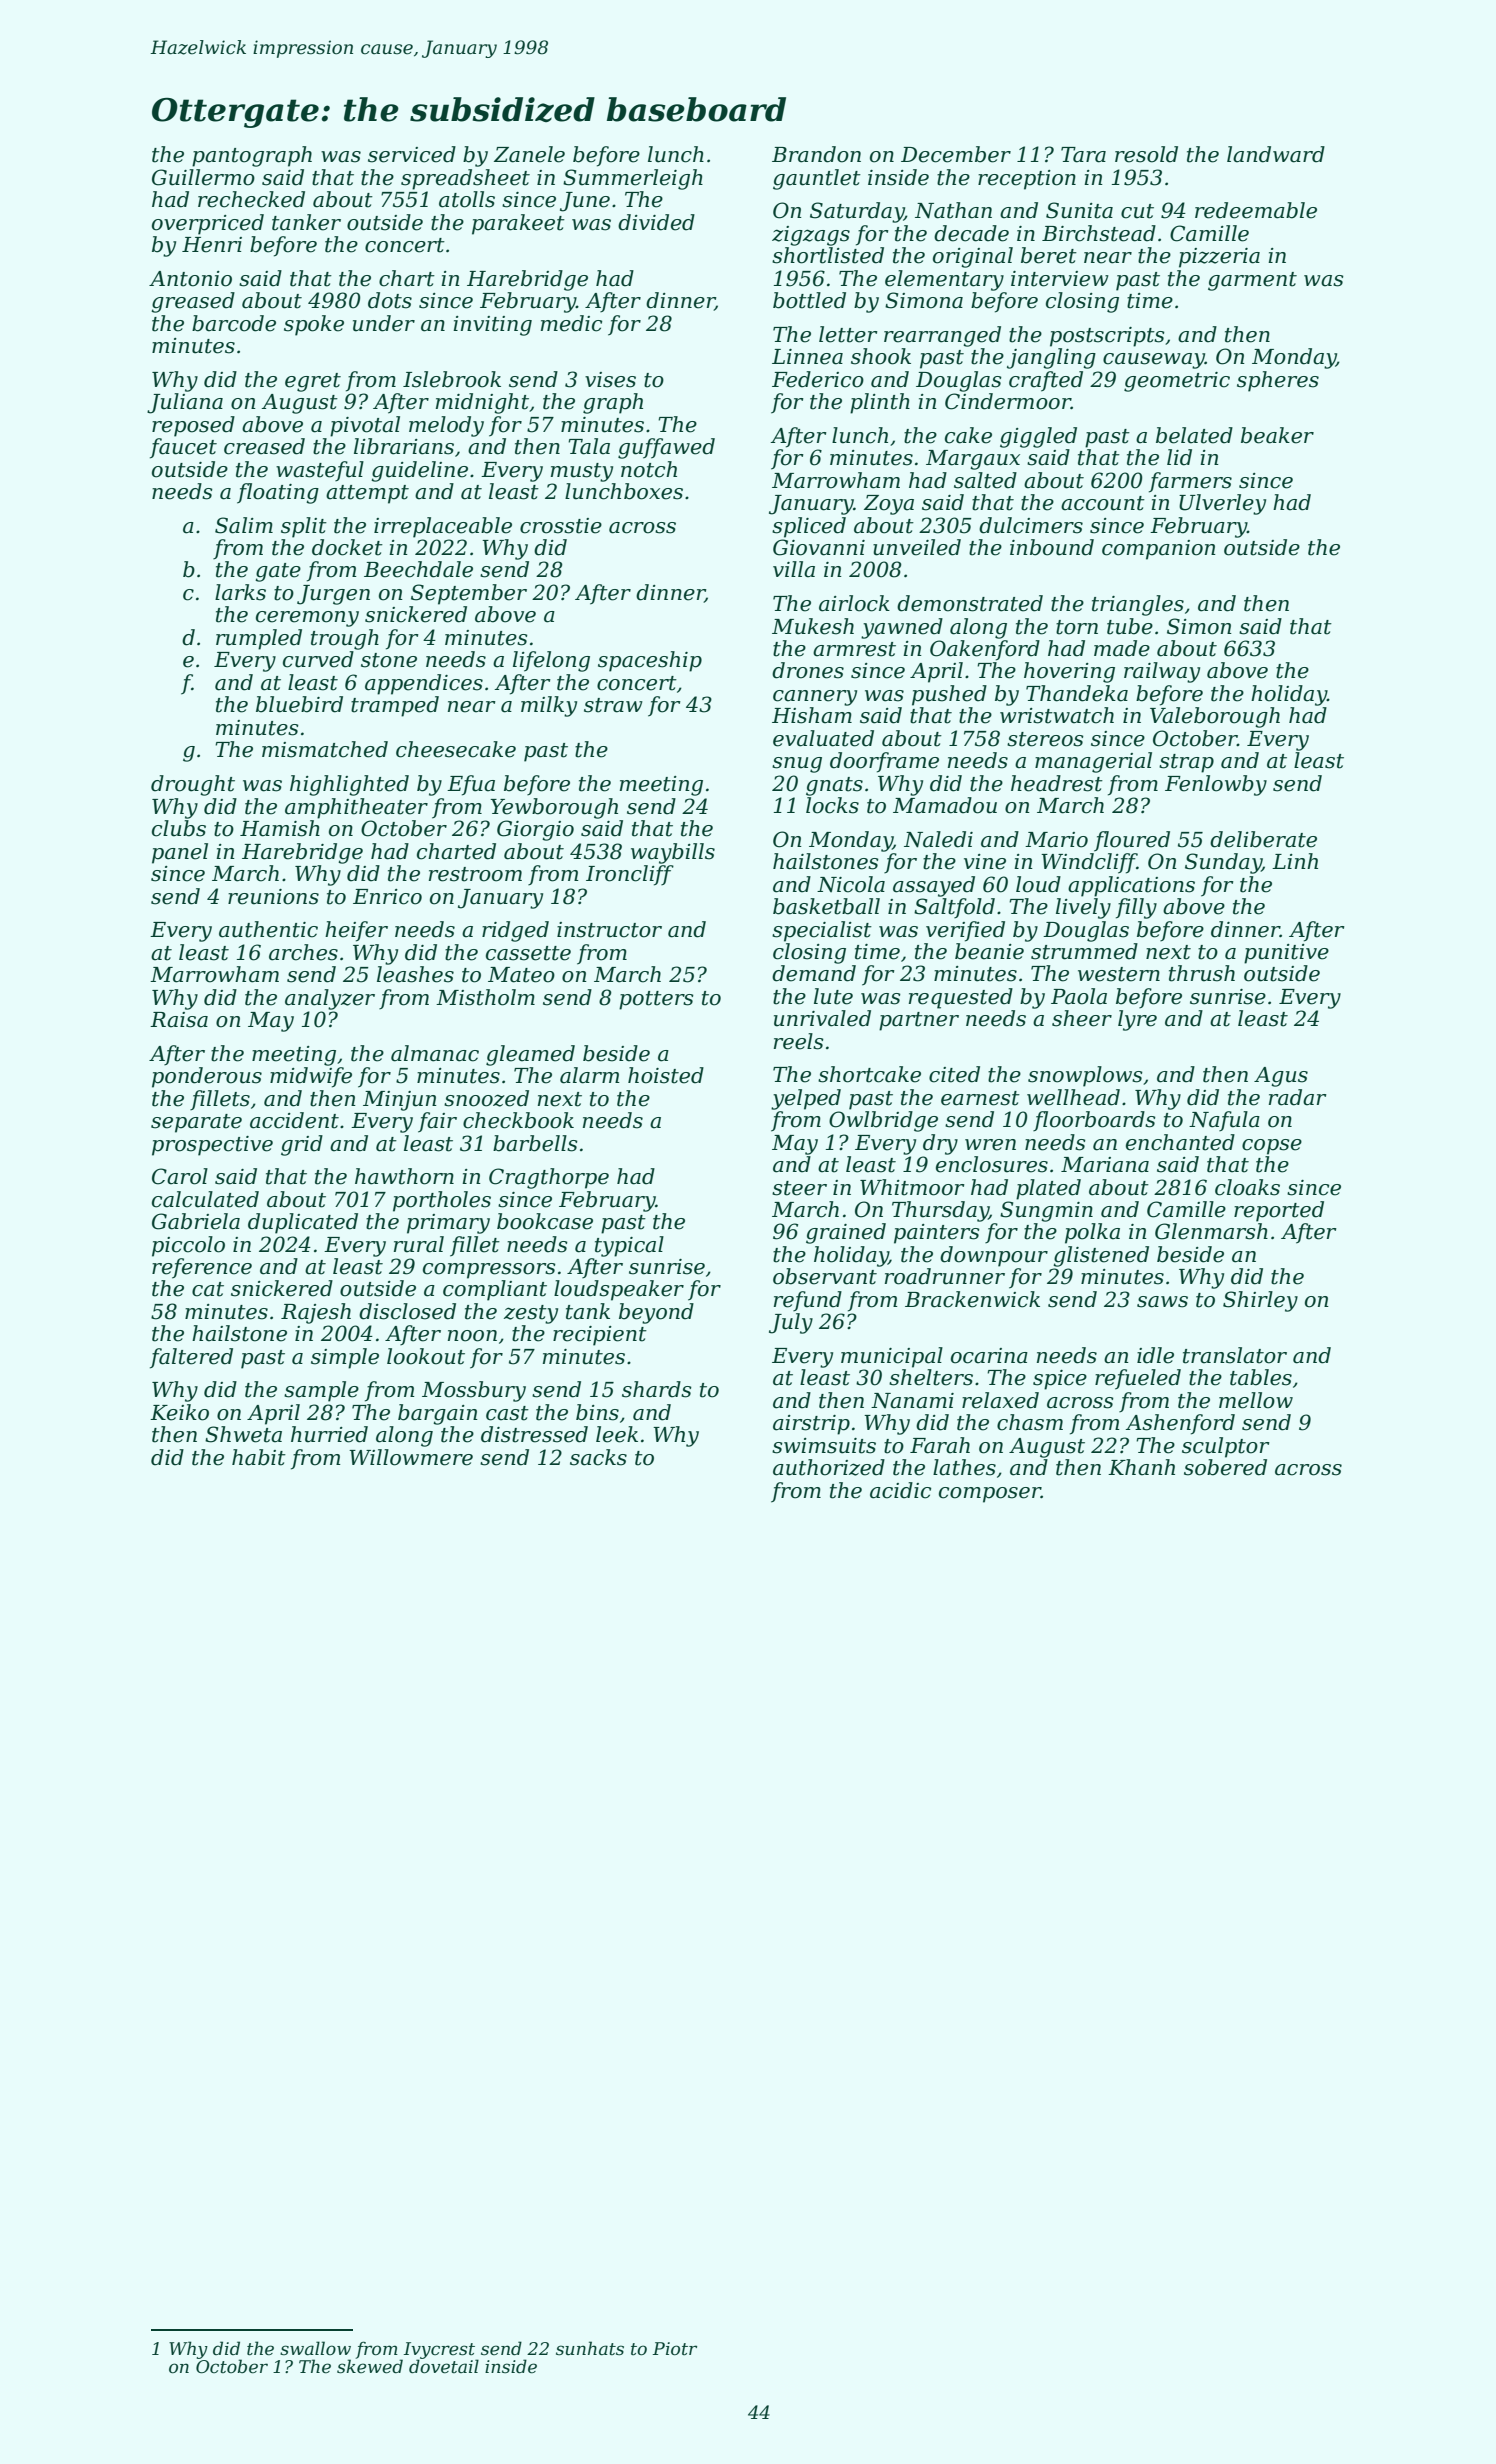  I want to click on Guillermo, so click(203, 177).
